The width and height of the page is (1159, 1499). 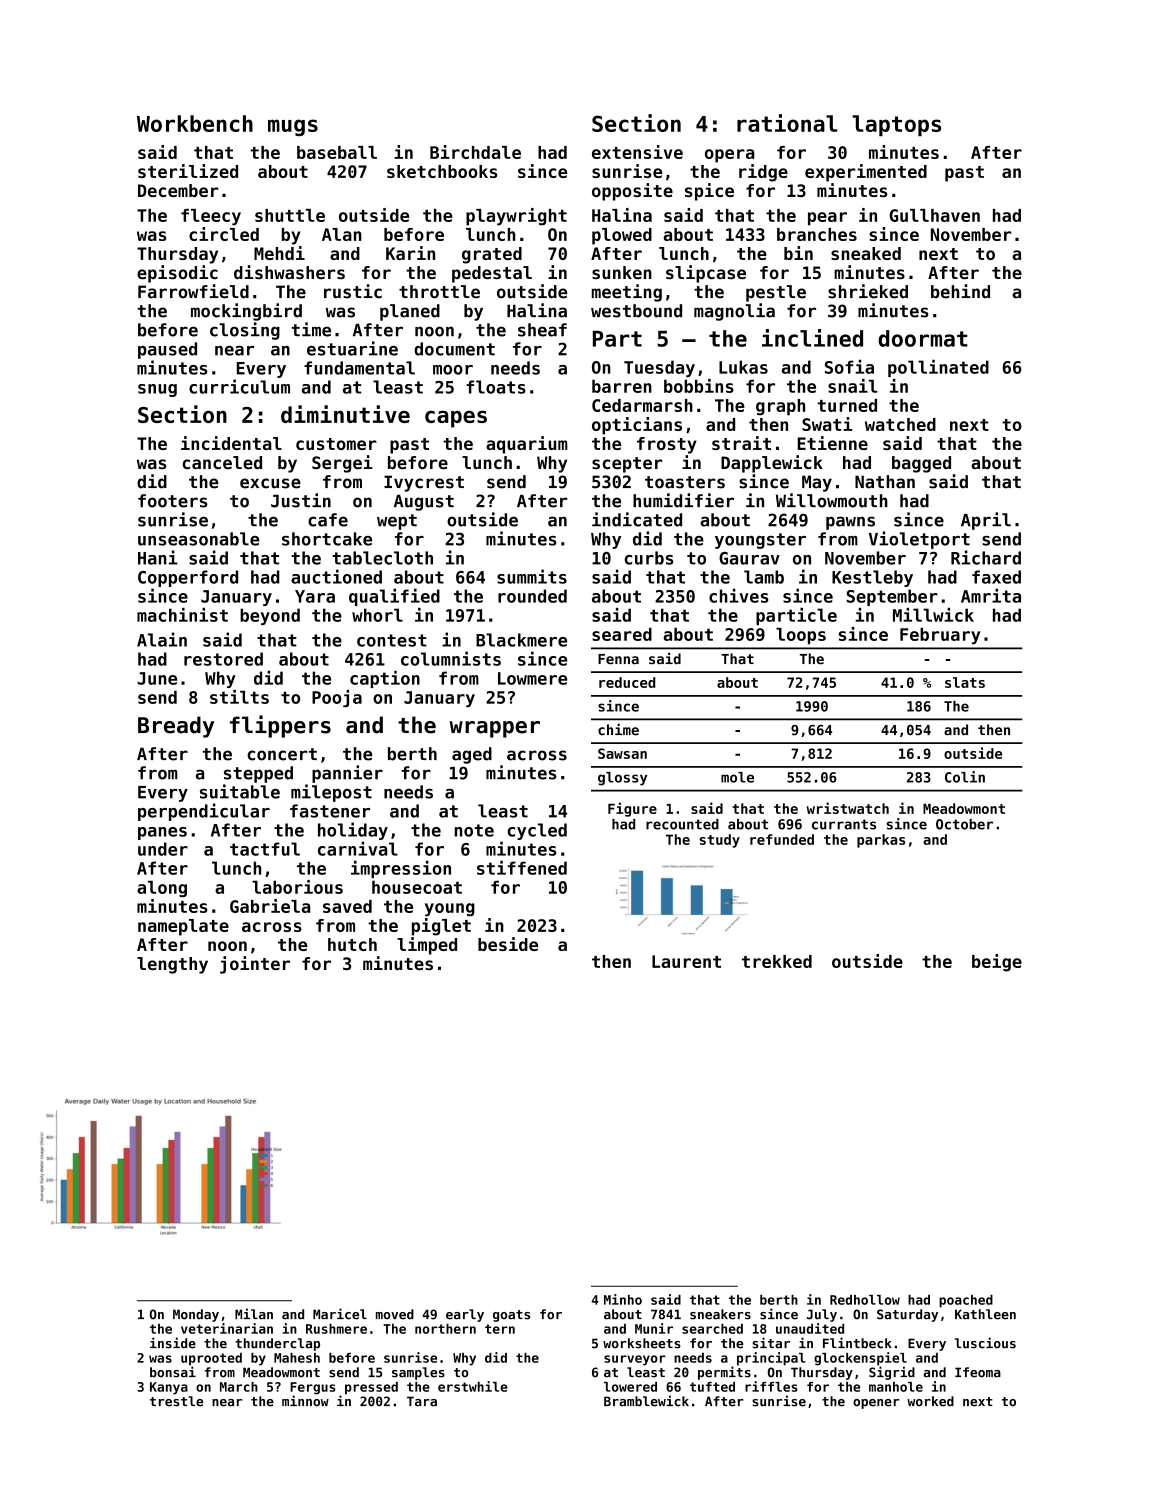 I want to click on pressed, so click(x=371, y=1388).
